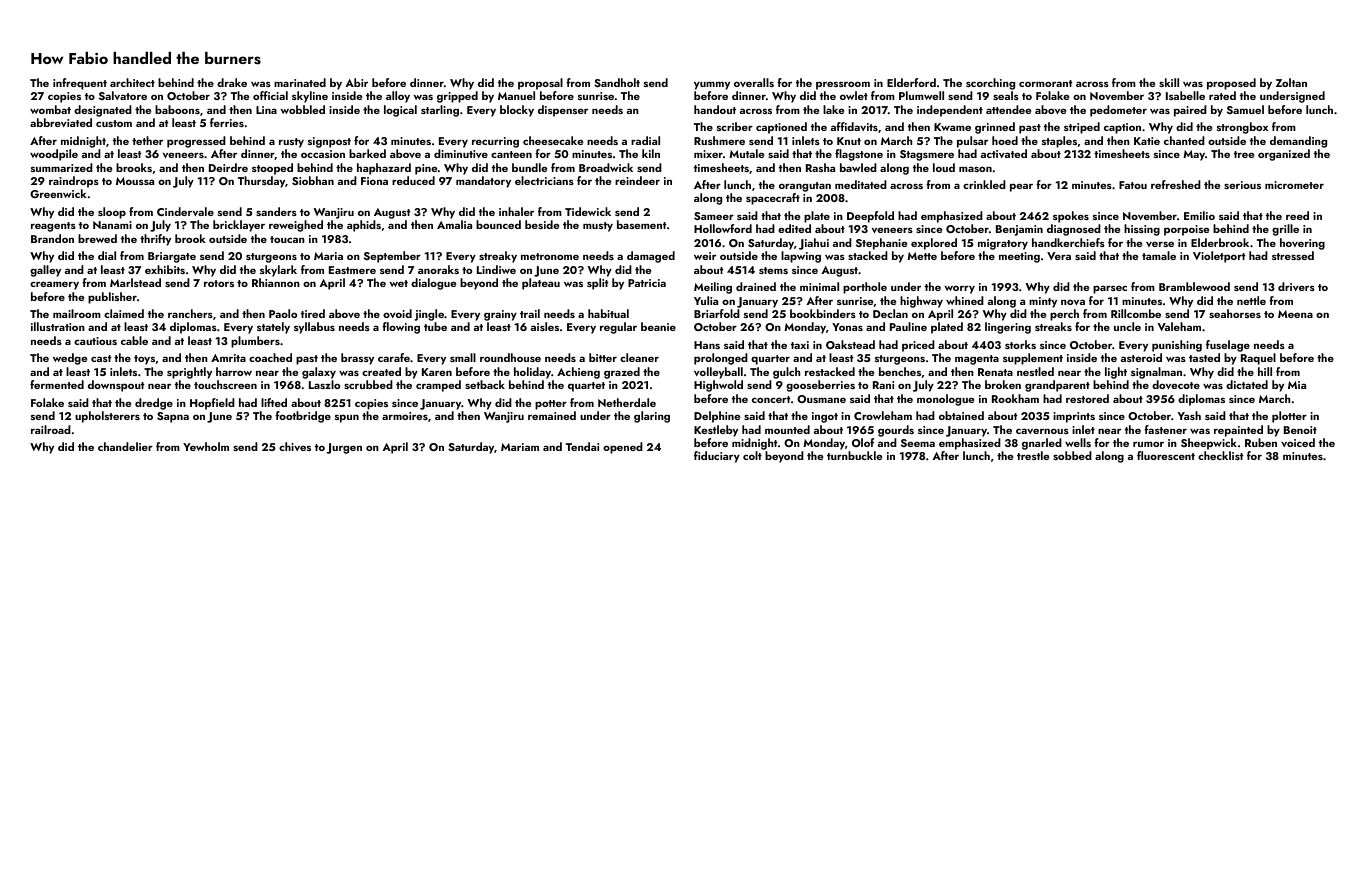 Image resolution: width=1372 pixels, height=887 pixels. Describe the element at coordinates (1228, 346) in the document. I see `fuselage` at that location.
